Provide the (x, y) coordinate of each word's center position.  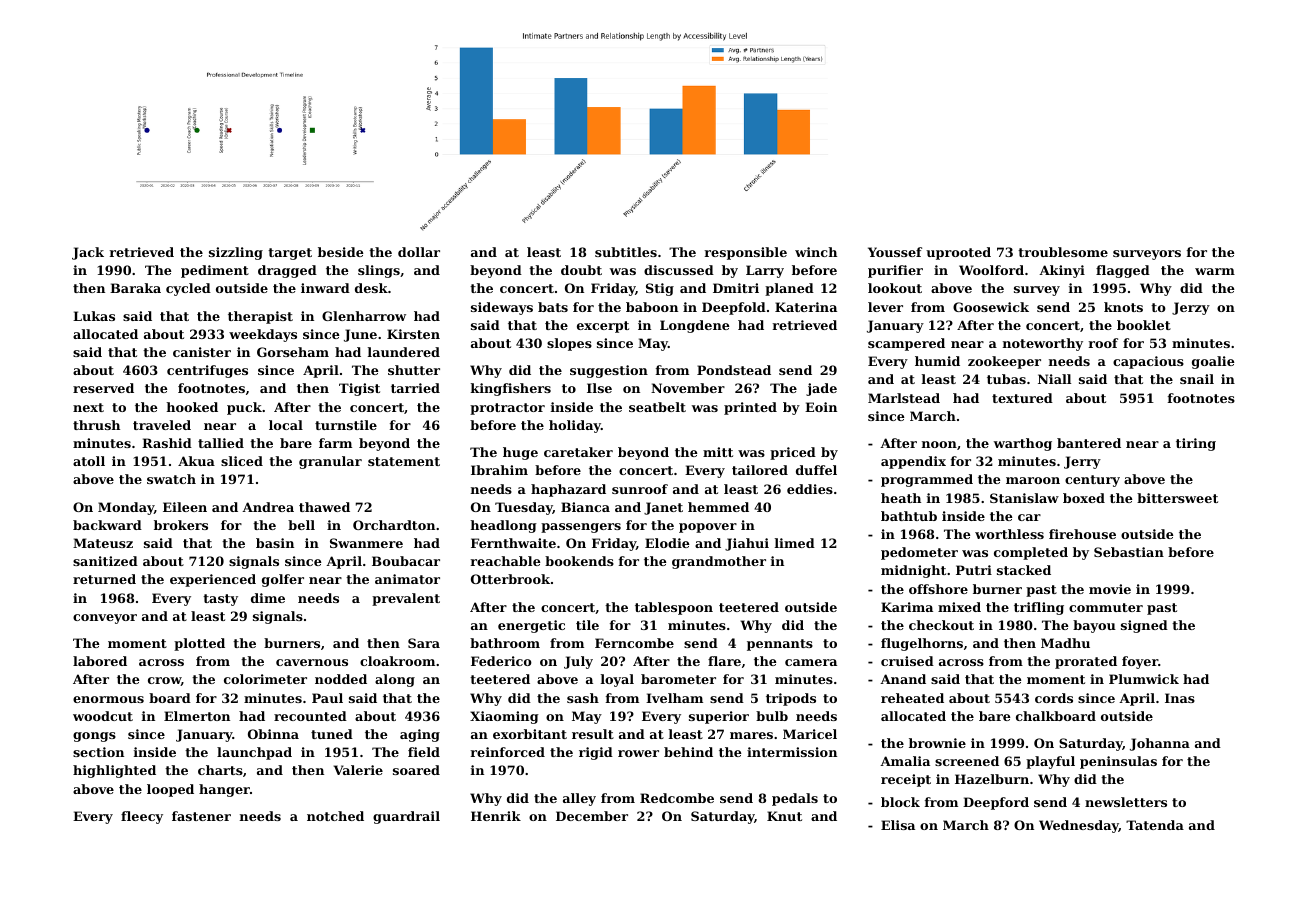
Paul (327, 698)
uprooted (958, 253)
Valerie (358, 770)
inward (325, 288)
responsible (746, 253)
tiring (1196, 444)
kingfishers (511, 389)
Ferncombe (634, 643)
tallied (221, 443)
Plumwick (1144, 679)
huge (520, 453)
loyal (617, 680)
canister (202, 352)
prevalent (406, 599)
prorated (1086, 662)
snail (1197, 379)
